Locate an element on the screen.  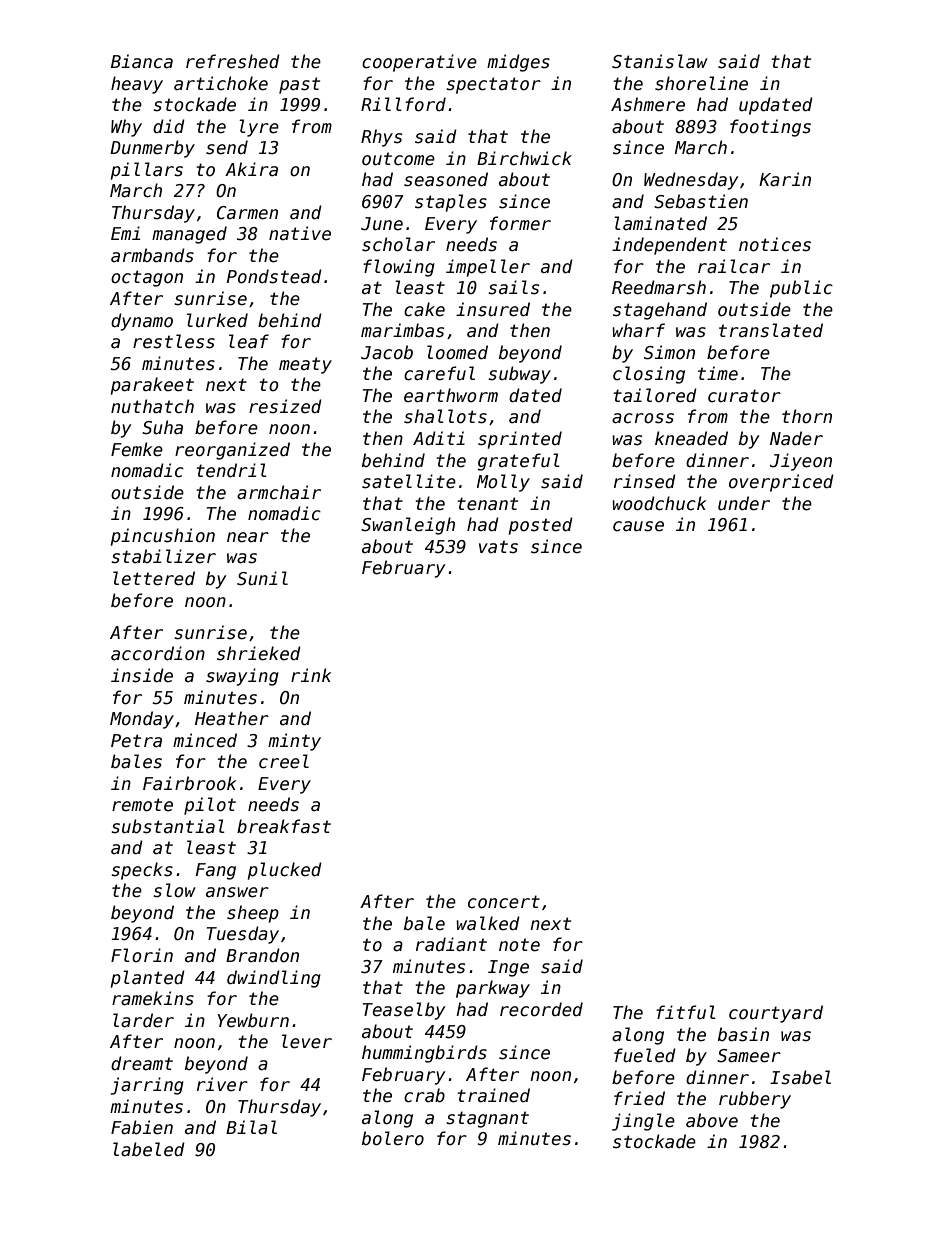
heavy is located at coordinates (137, 85).
